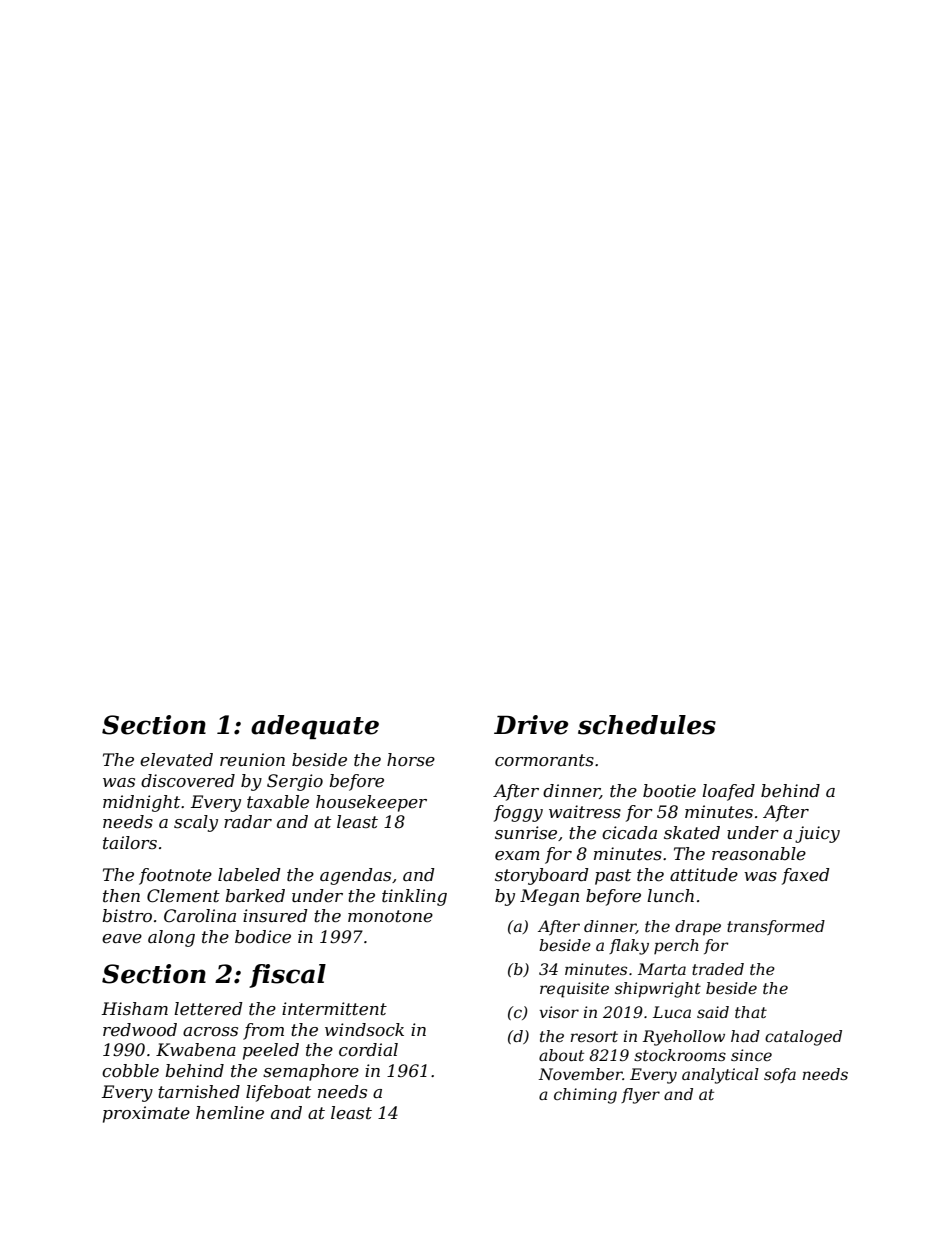 This screenshot has width=952, height=1233. Describe the element at coordinates (278, 1093) in the screenshot. I see `lifeboat` at that location.
